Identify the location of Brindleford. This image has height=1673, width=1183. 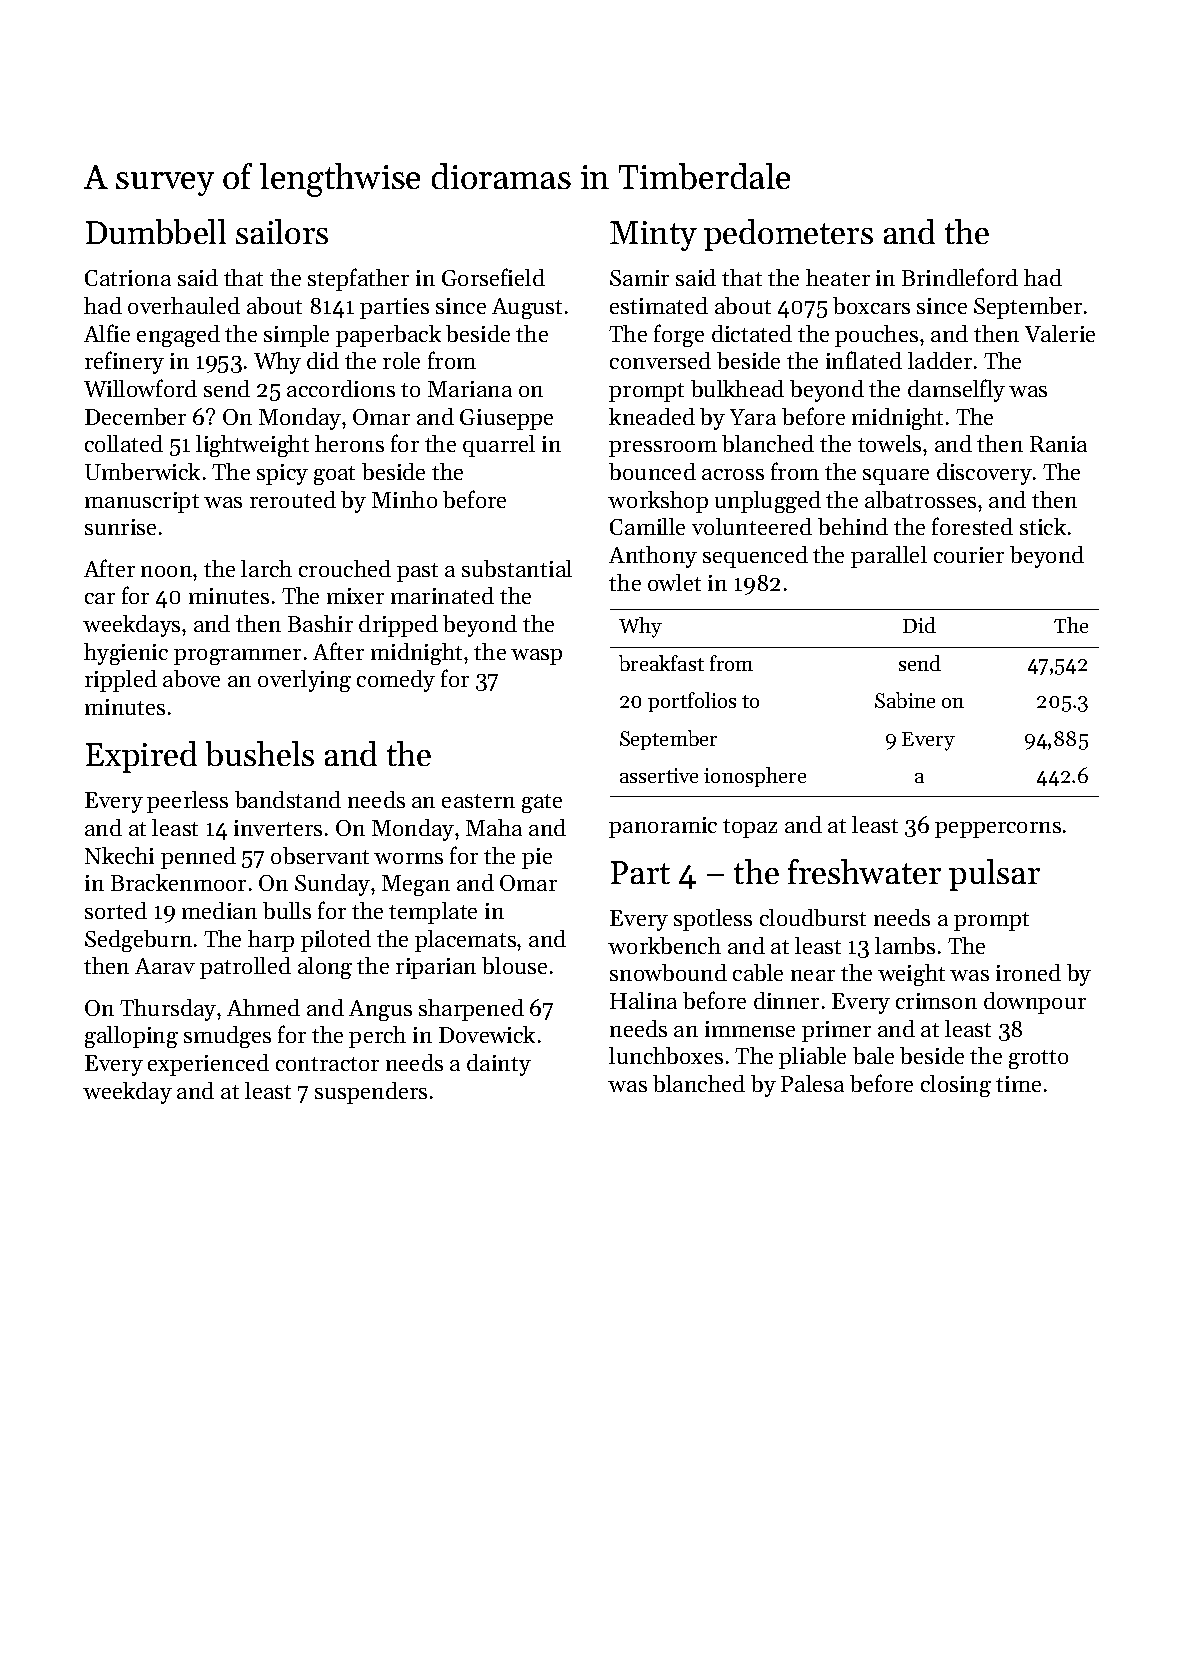
(960, 277).
